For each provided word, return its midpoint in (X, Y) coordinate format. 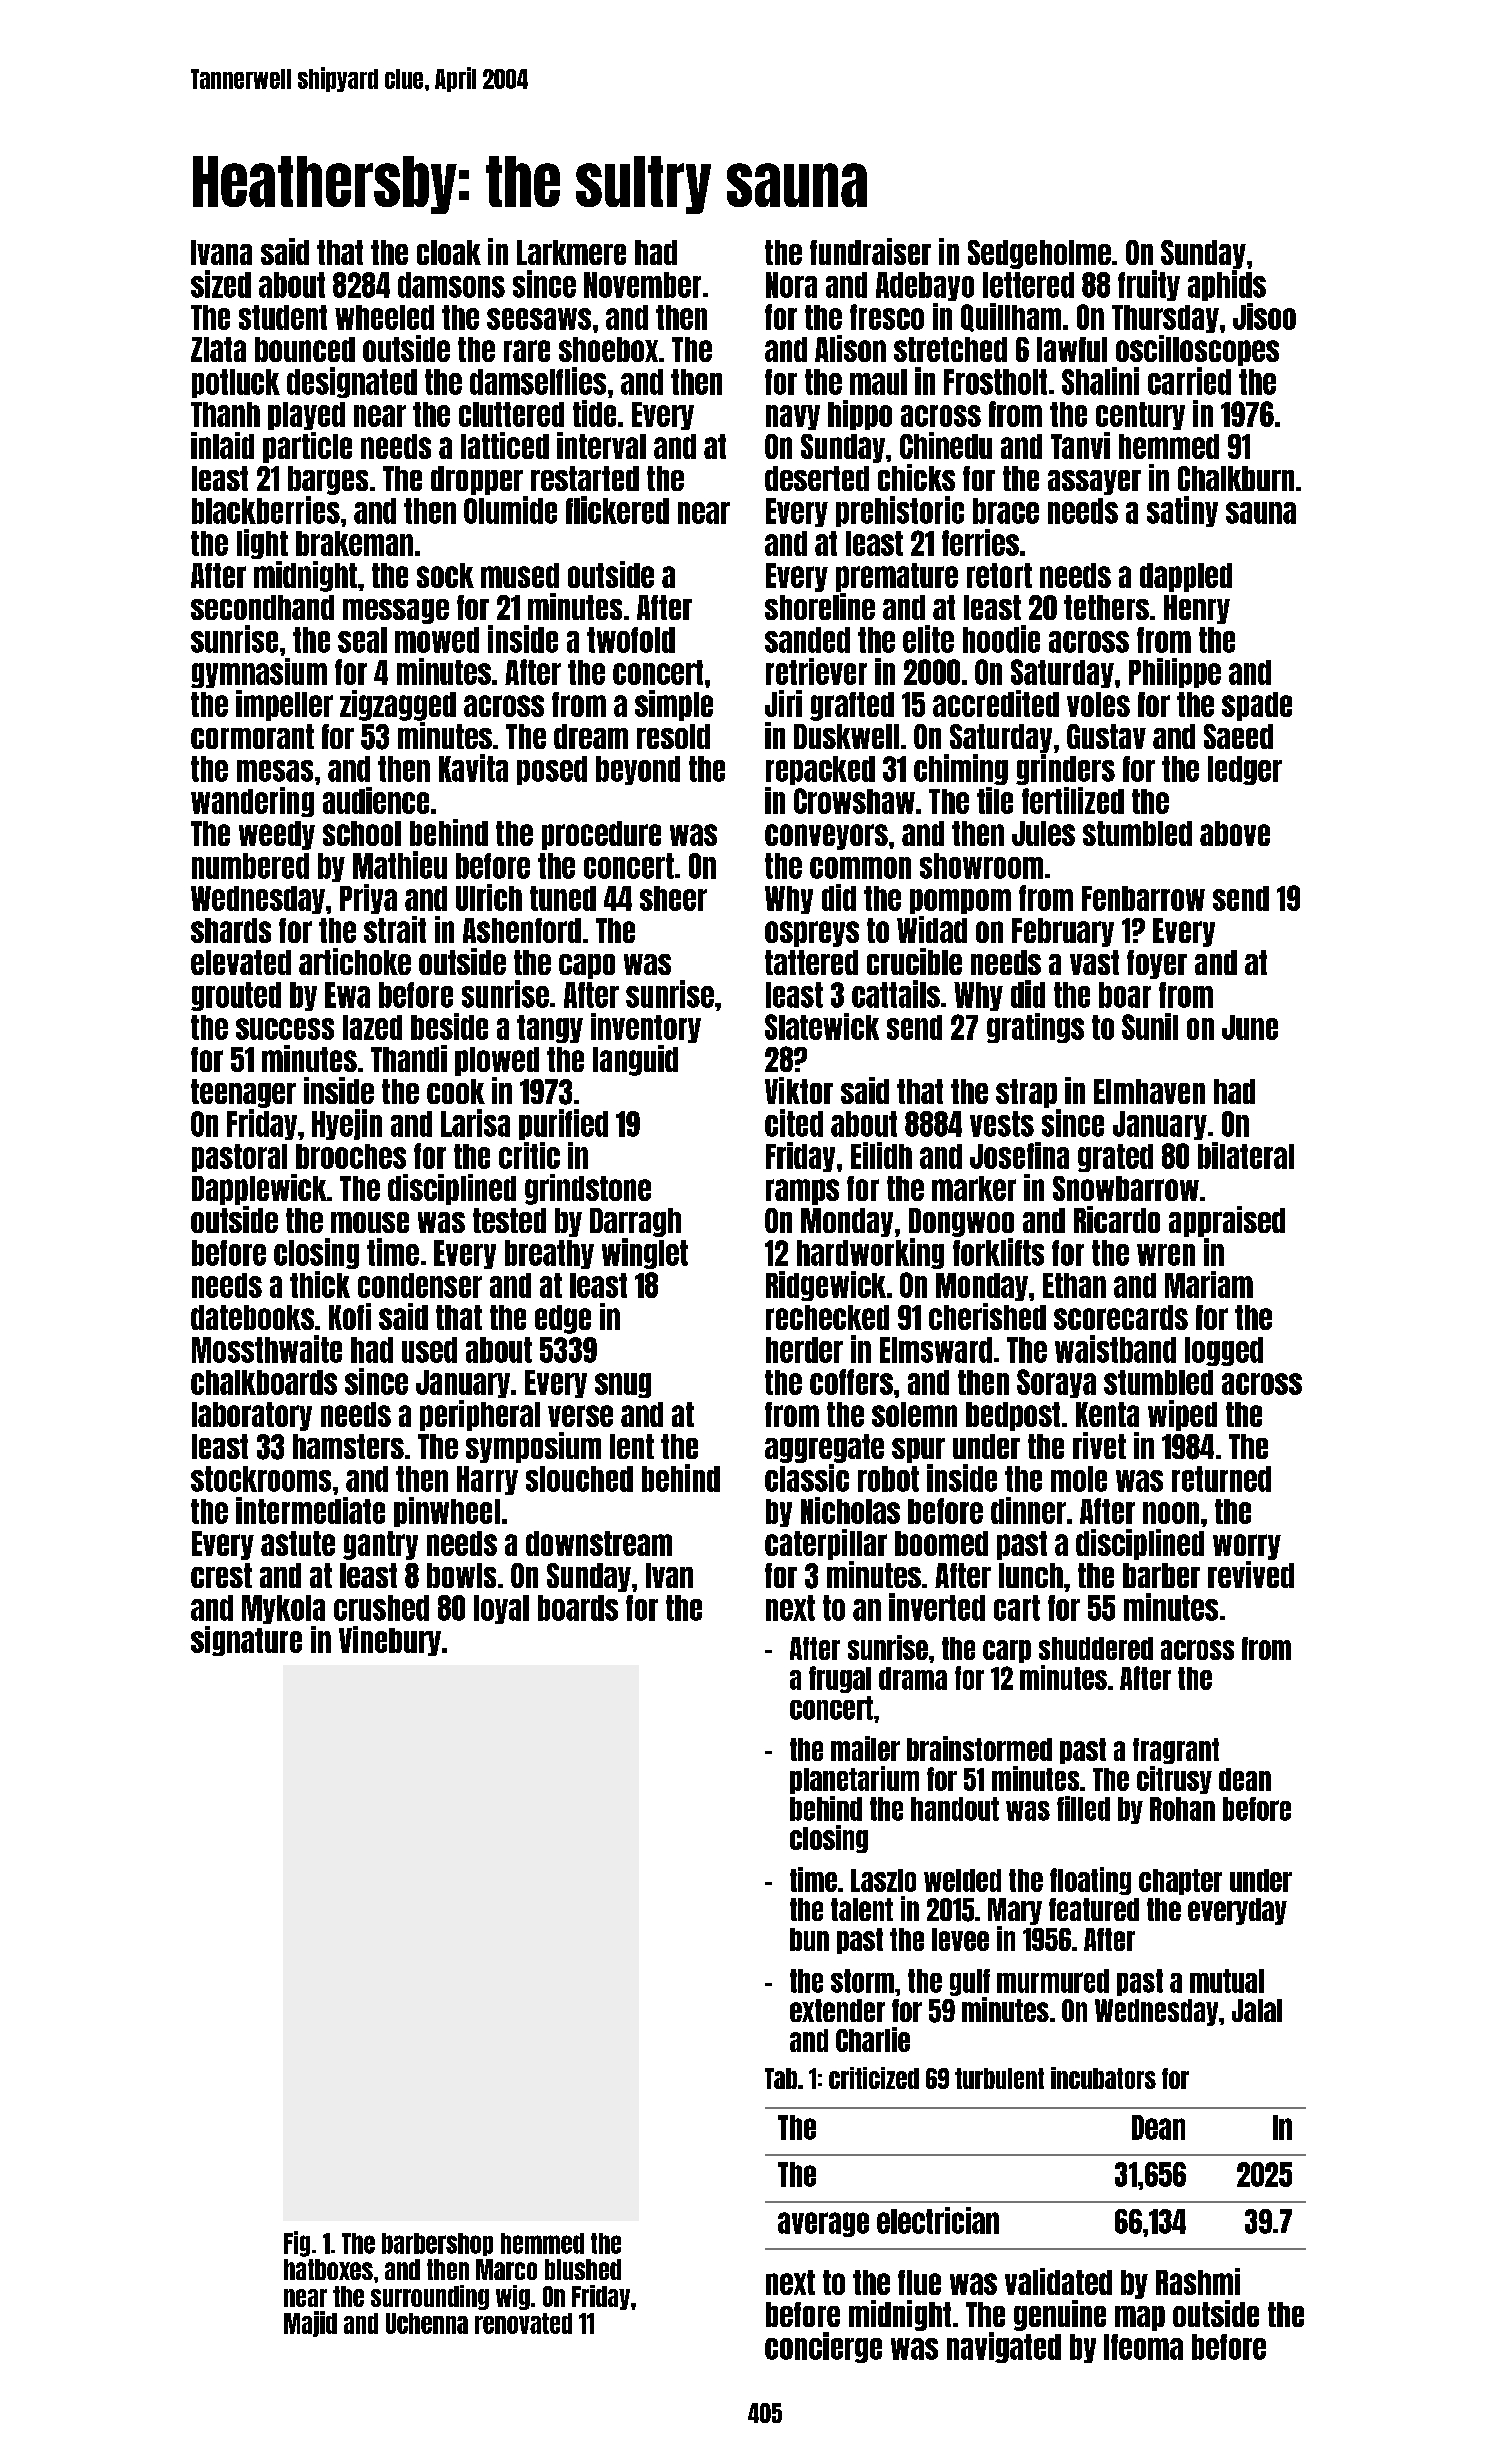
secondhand (262, 607)
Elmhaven (1149, 1091)
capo (587, 966)
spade (1257, 706)
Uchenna (427, 2323)
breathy (549, 1254)
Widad (932, 929)
